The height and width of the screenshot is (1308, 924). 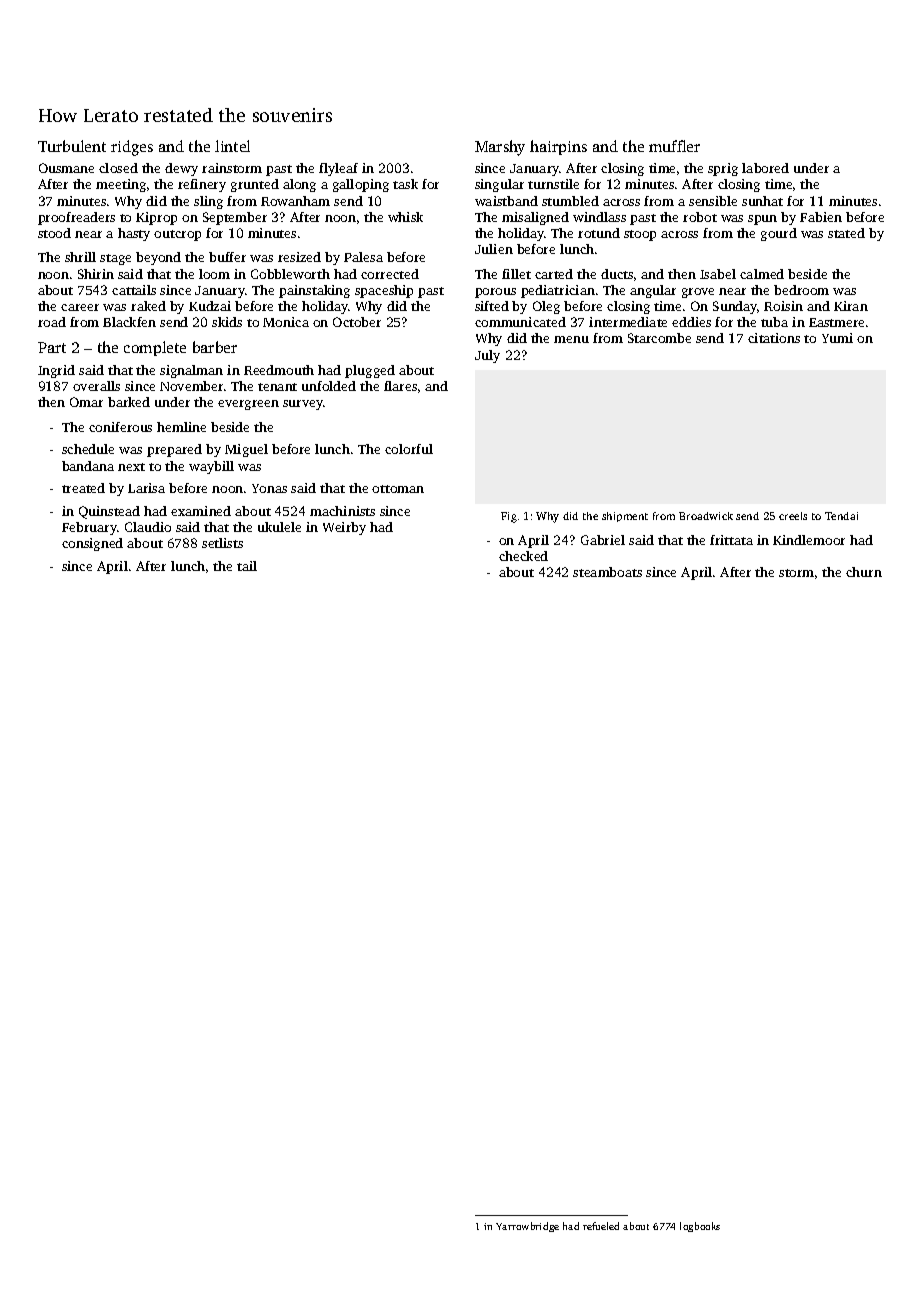 I want to click on checked, so click(x=523, y=556).
